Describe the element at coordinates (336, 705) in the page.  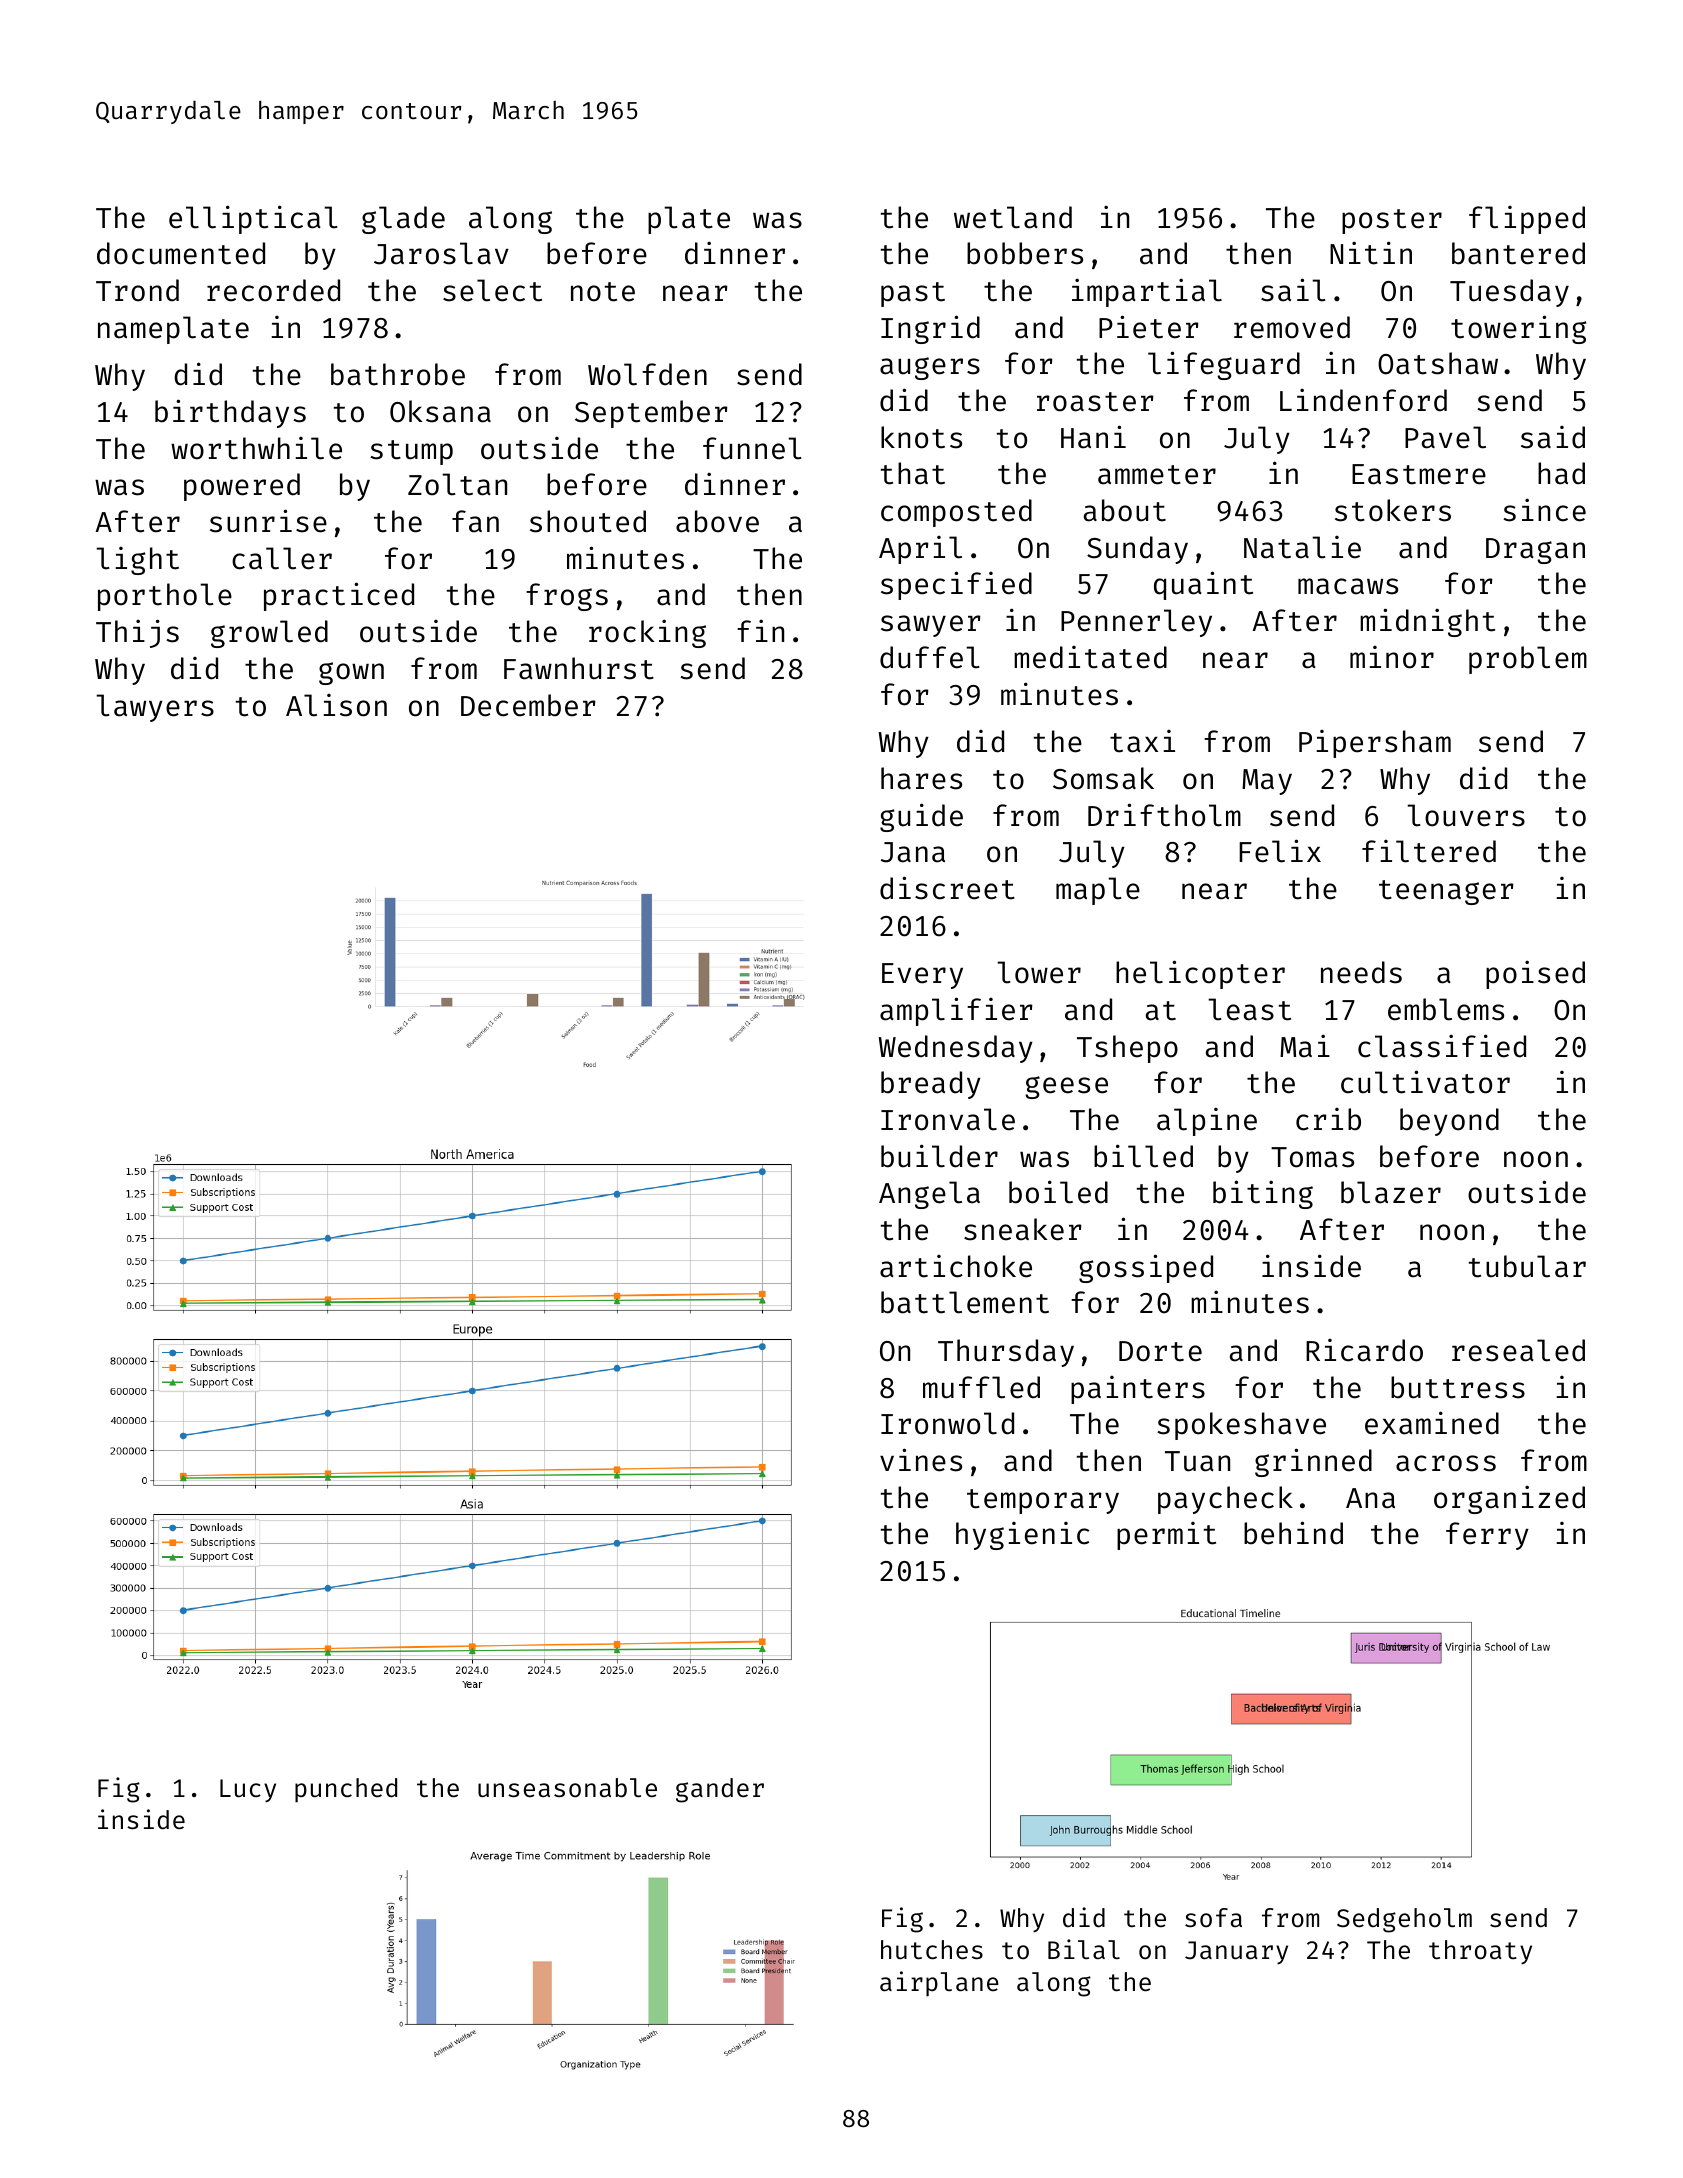
I see `Alison` at that location.
